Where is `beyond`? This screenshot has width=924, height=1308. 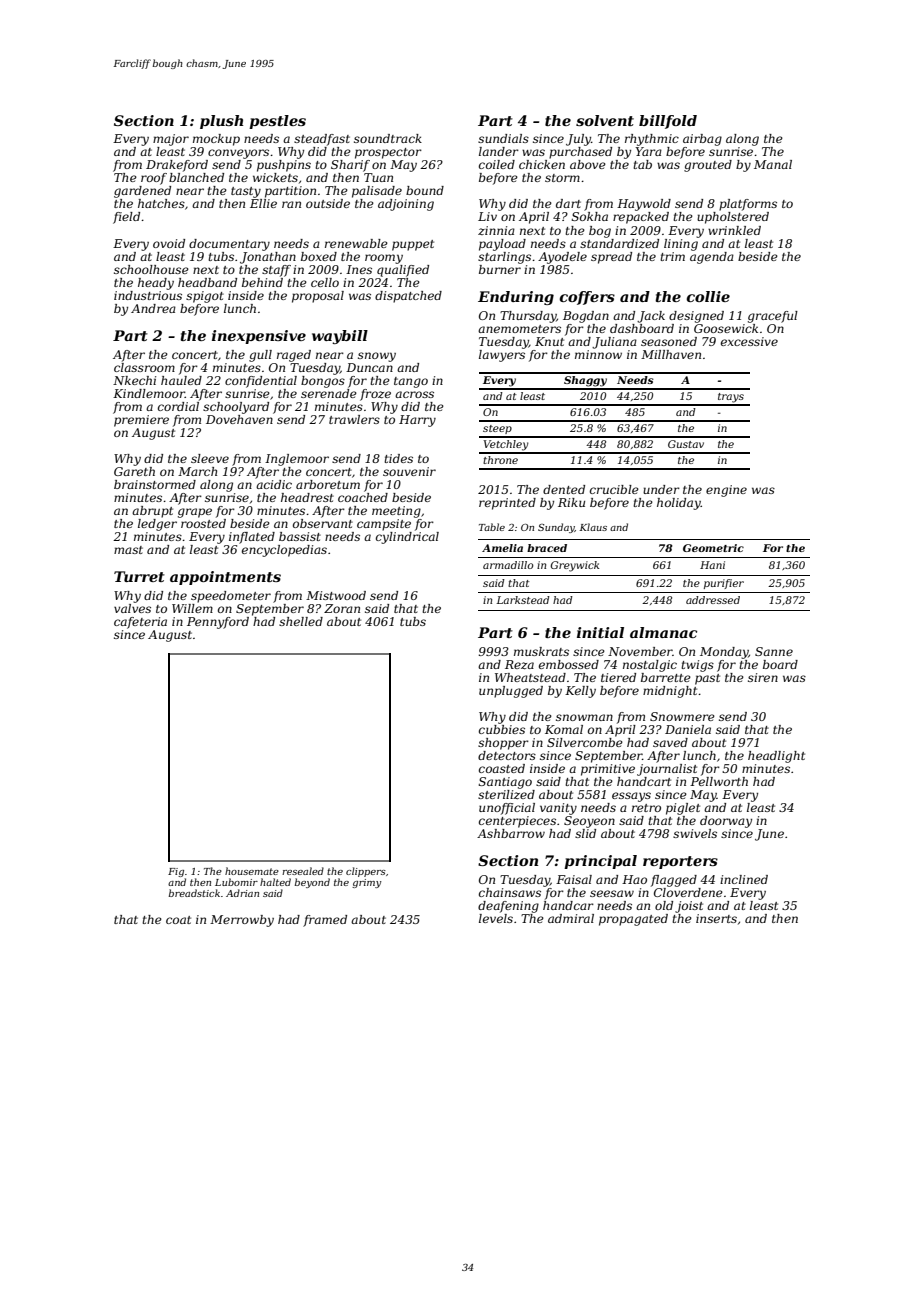
beyond is located at coordinates (312, 883).
